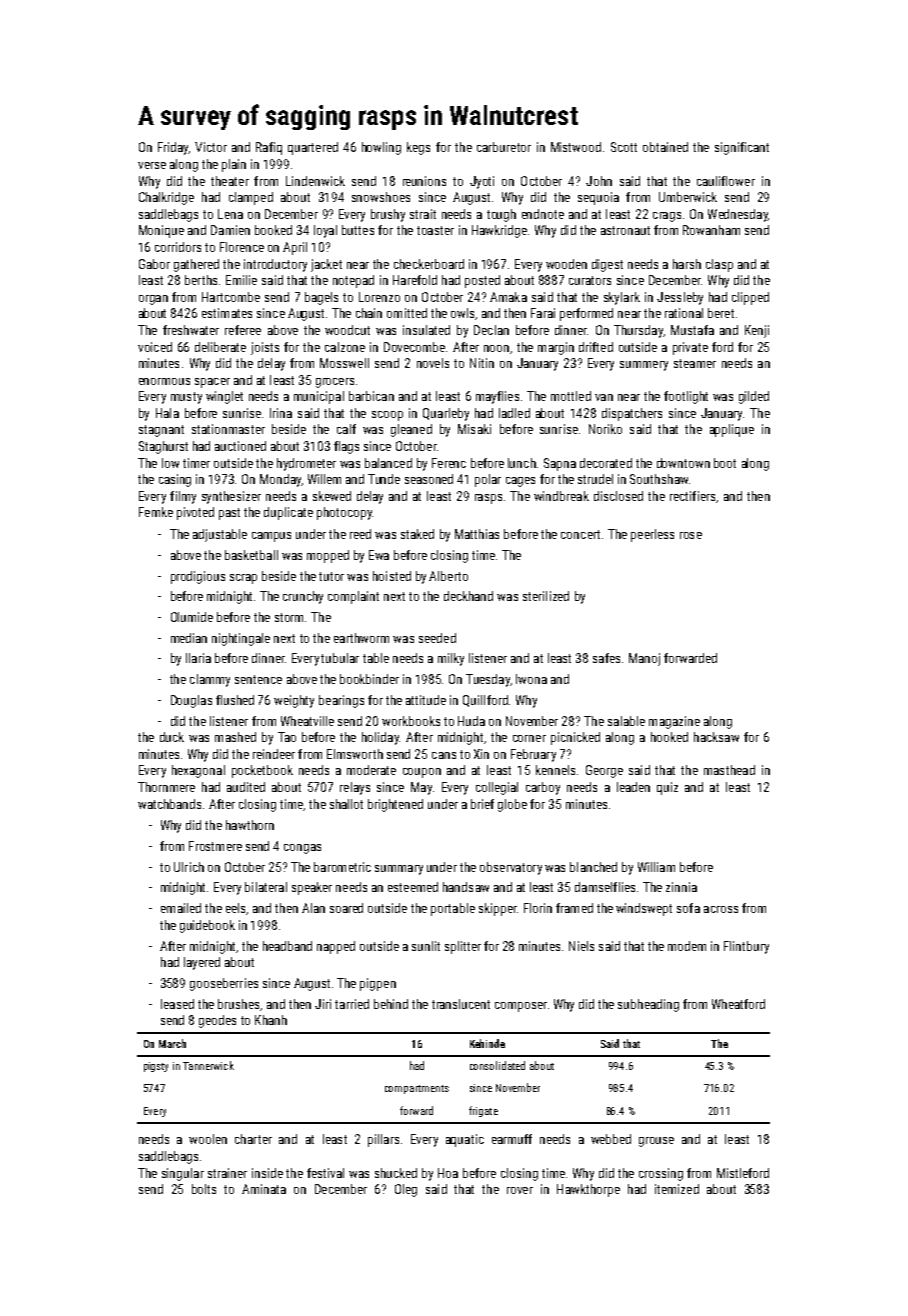  I want to click on deckhand, so click(468, 596).
